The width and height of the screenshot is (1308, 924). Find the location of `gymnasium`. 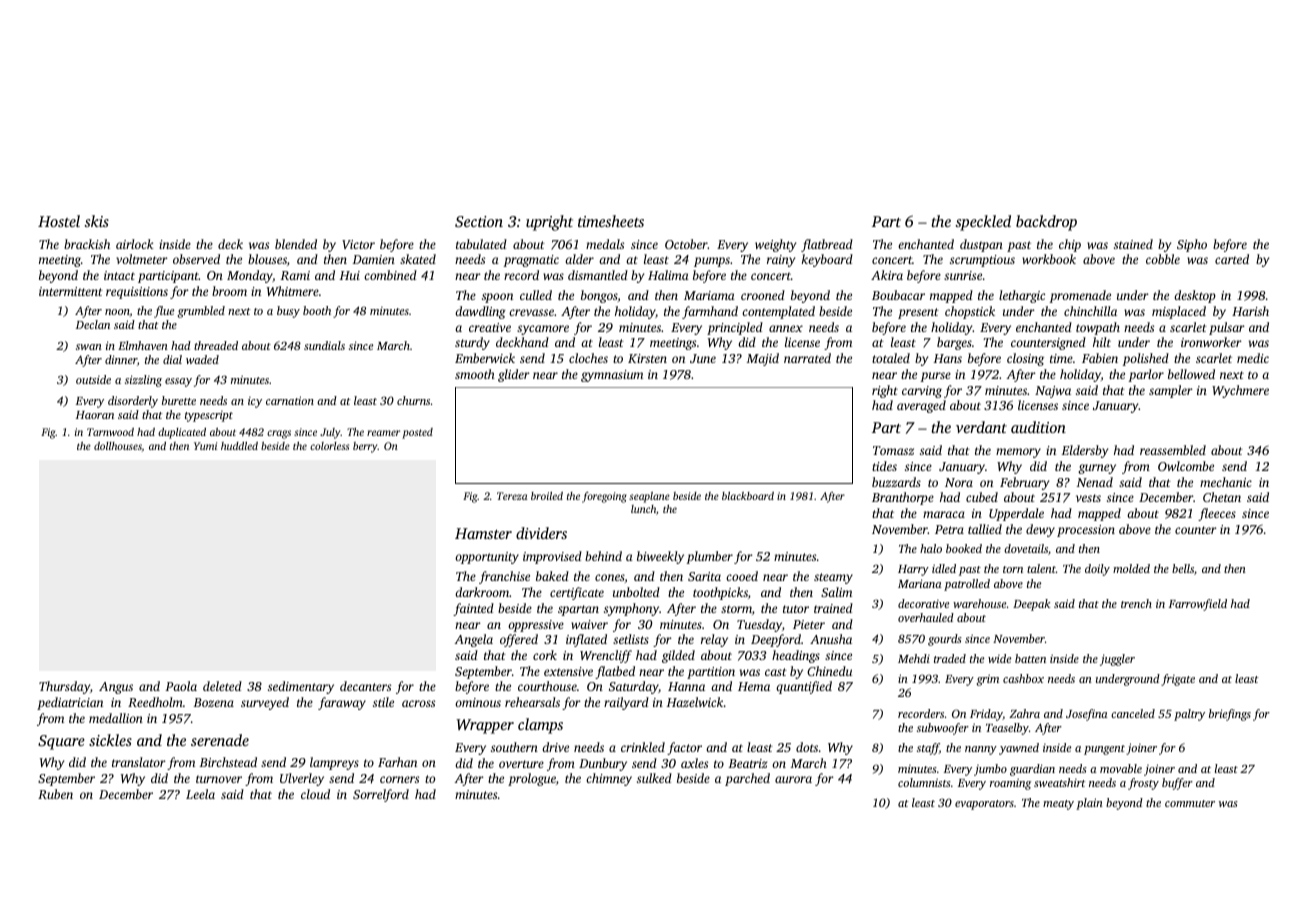

gymnasium is located at coordinates (612, 376).
